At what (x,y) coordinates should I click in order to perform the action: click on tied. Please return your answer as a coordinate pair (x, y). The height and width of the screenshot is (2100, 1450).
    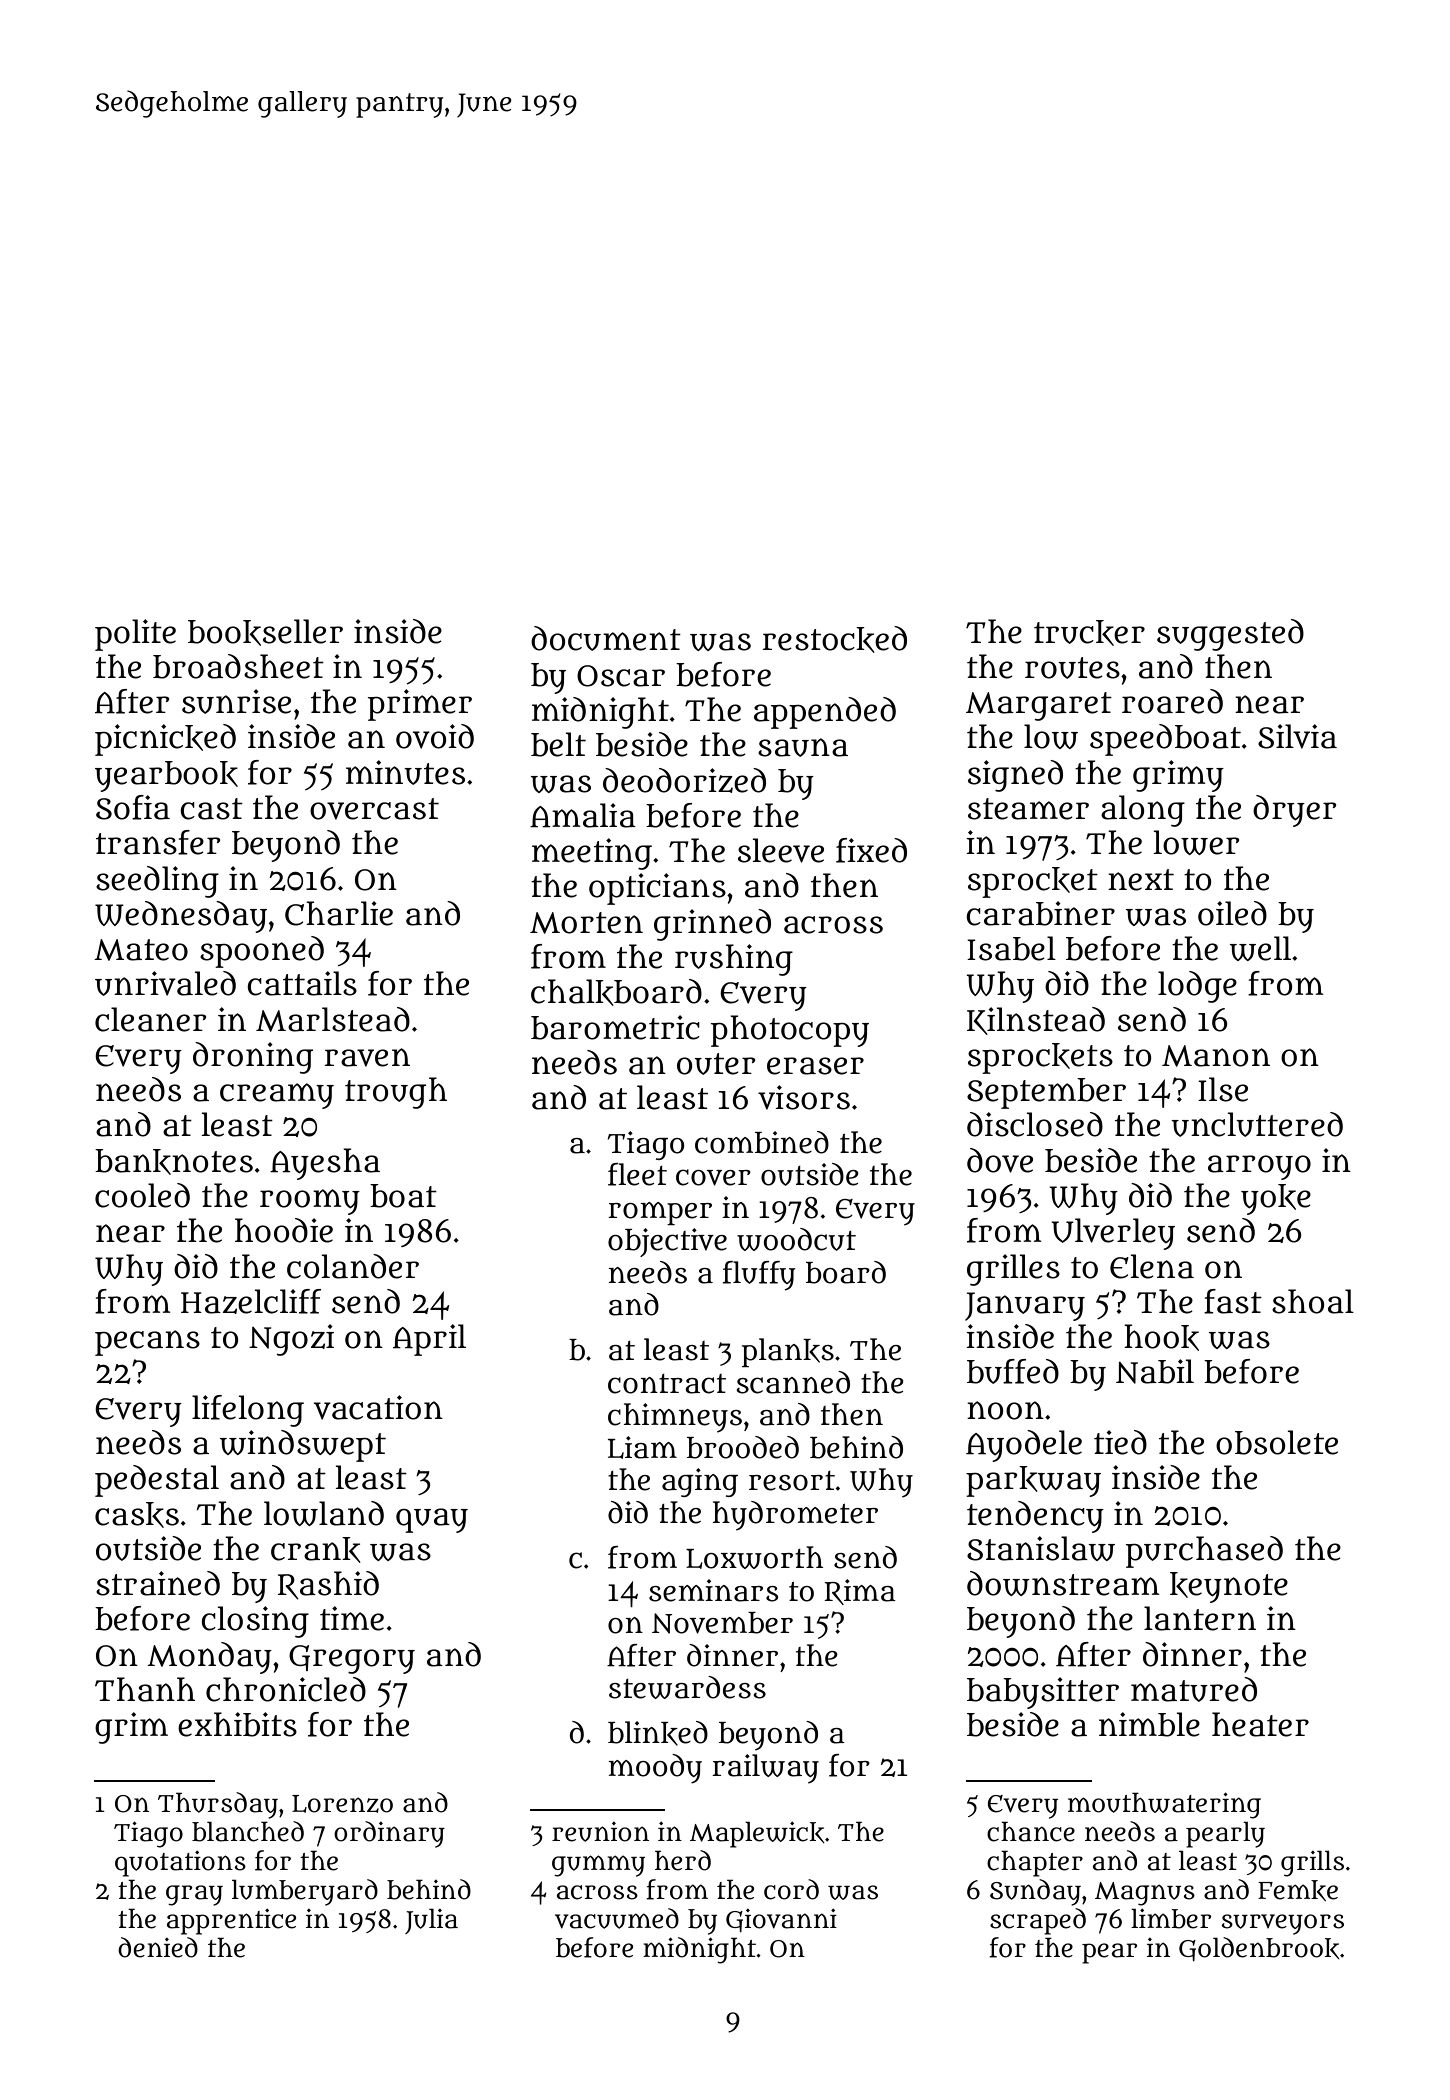
    Looking at the image, I should click on (1120, 1442).
